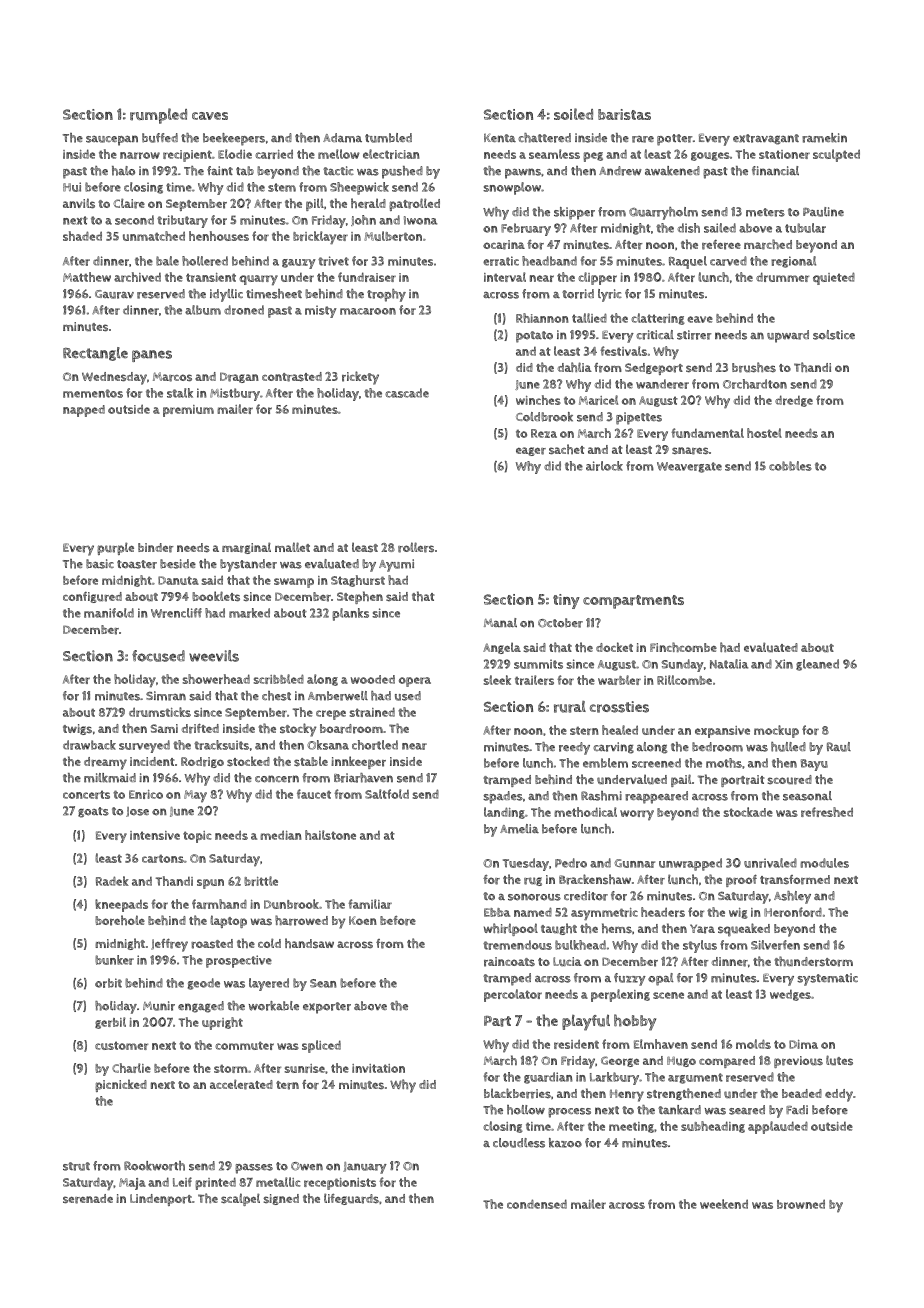 This image has width=924, height=1308. Describe the element at coordinates (167, 261) in the image. I see `bale` at that location.
